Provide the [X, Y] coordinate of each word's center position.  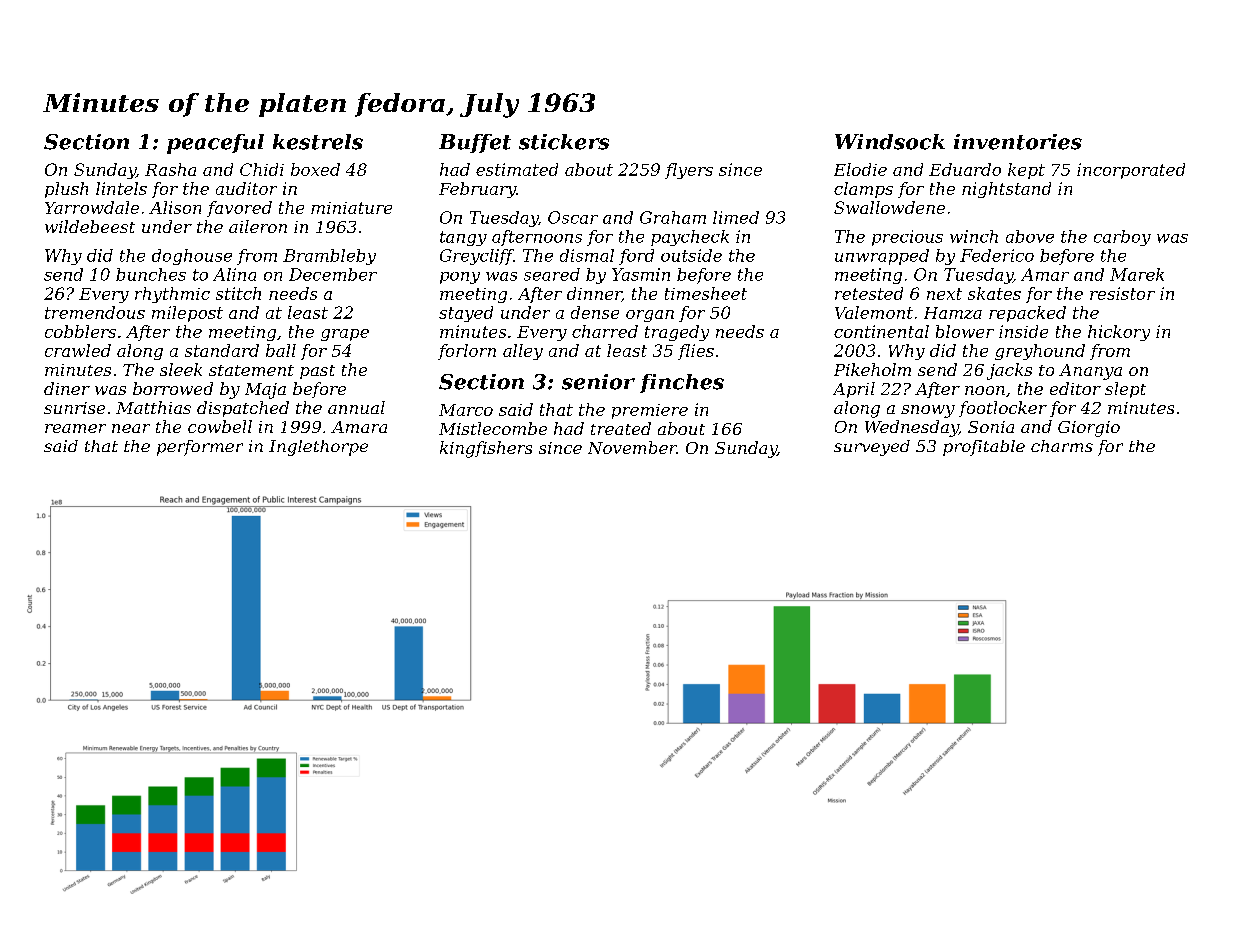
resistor [1122, 293]
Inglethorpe [318, 448]
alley [523, 352]
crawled [78, 350]
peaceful [215, 144]
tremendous [95, 312]
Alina [234, 274]
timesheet [706, 293]
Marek [1137, 274]
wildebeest [90, 226]
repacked [1027, 314]
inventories [1018, 142]
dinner [594, 294]
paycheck [690, 238]
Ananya [1090, 372]
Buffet [475, 143]
